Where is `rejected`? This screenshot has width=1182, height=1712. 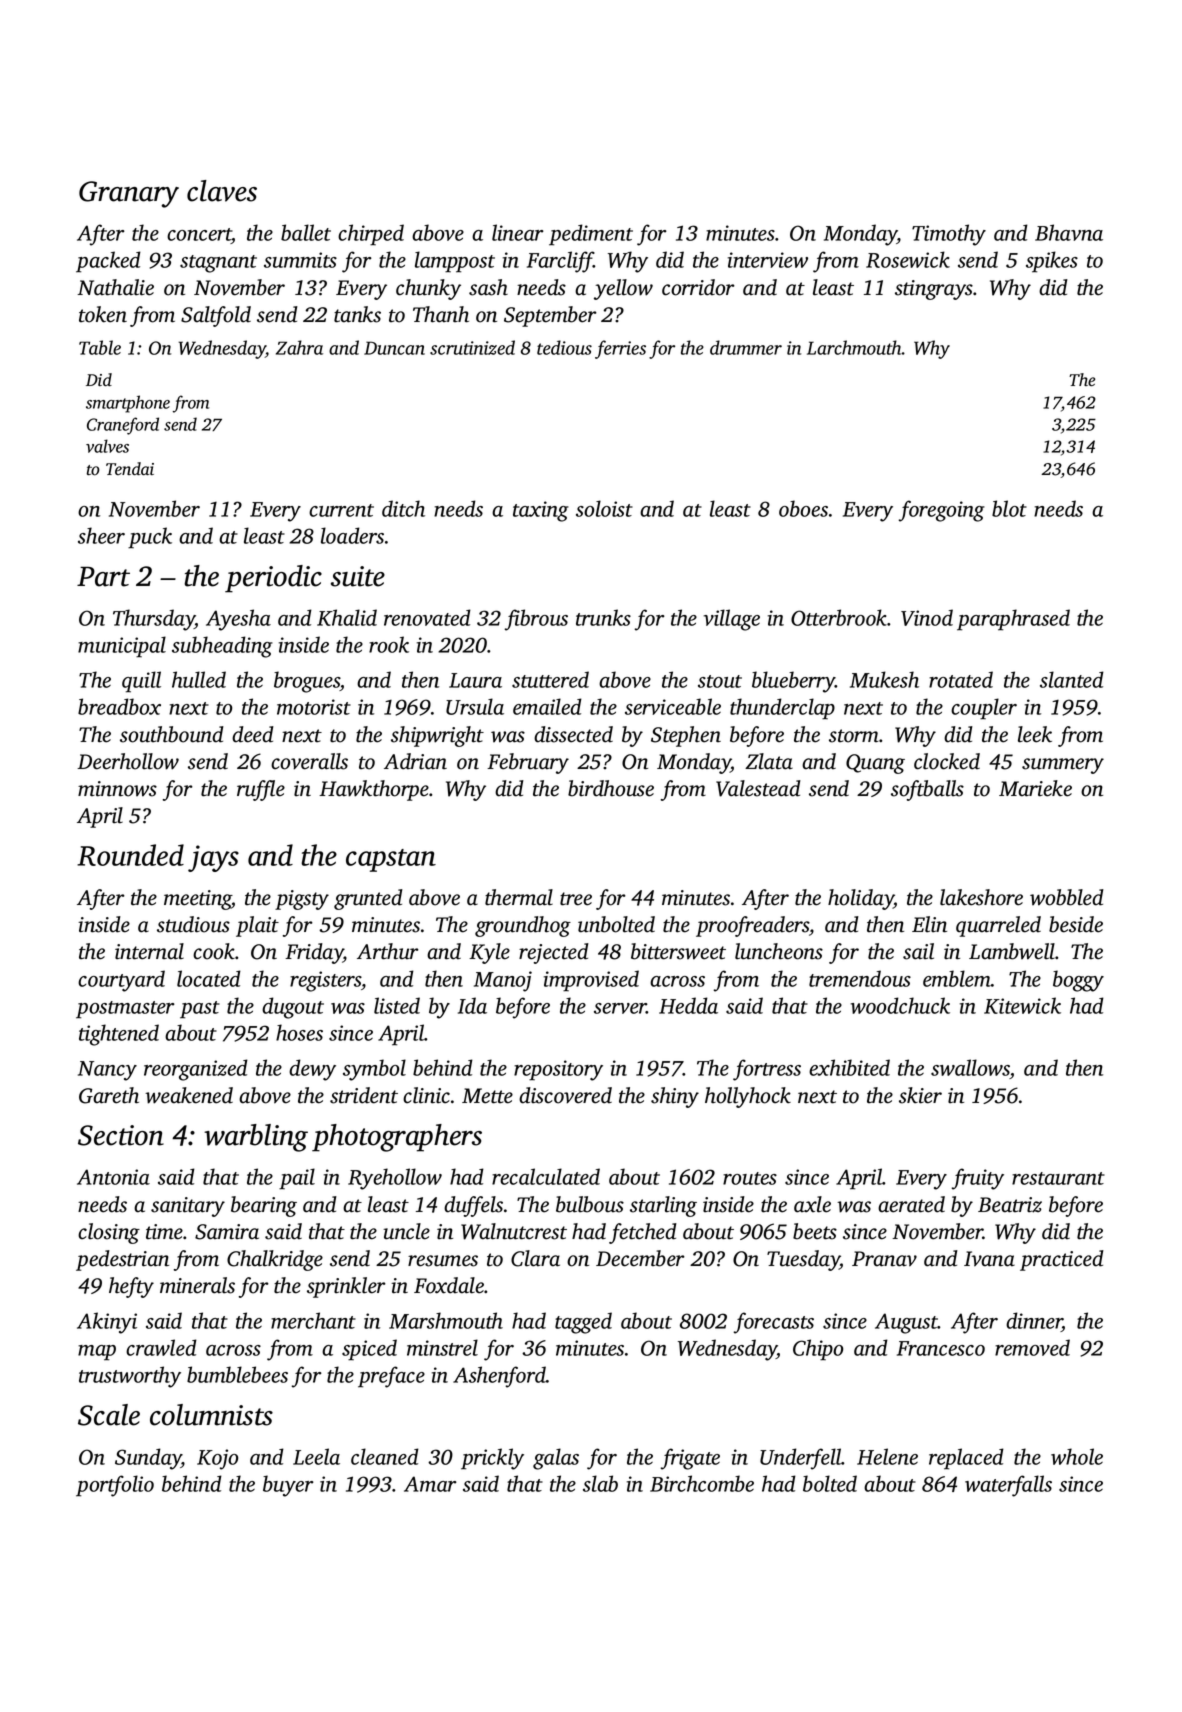 rejected is located at coordinates (554, 953).
